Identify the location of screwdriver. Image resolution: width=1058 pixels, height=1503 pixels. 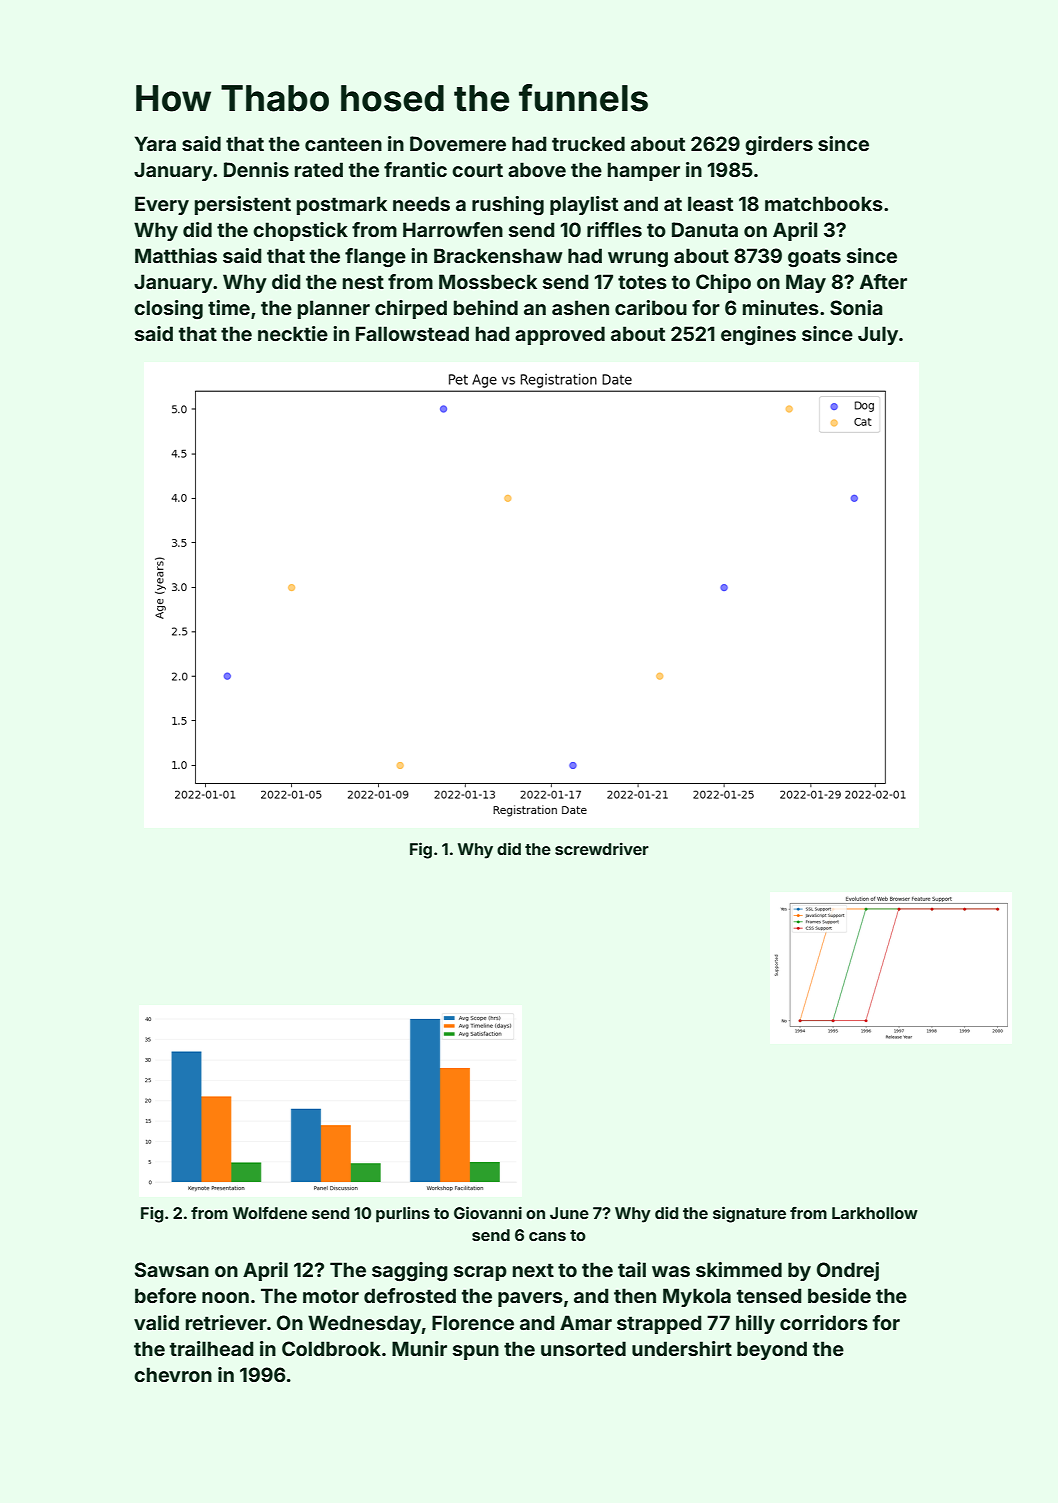
(602, 848).
